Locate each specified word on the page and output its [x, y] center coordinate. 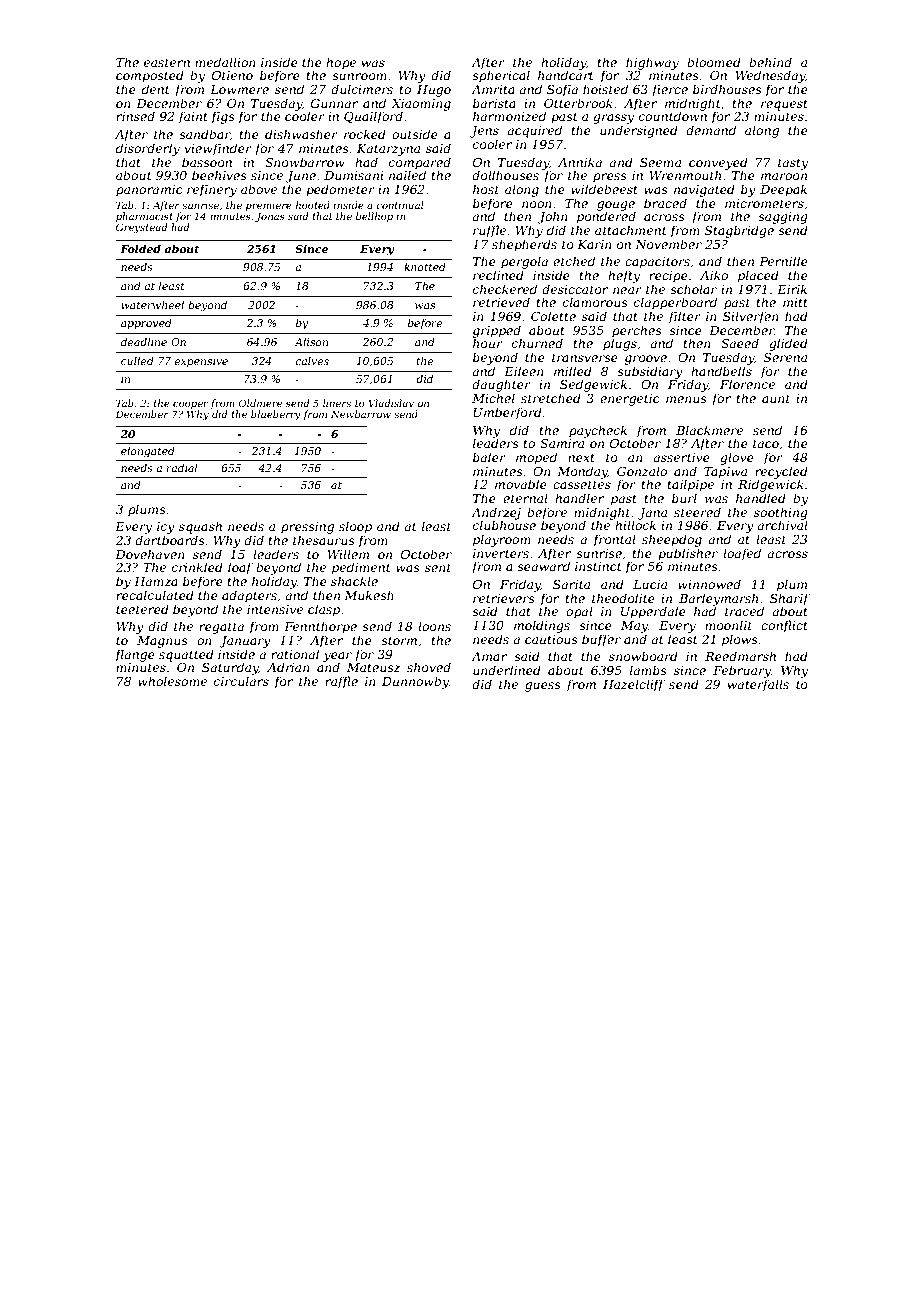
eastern [167, 62]
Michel [493, 398]
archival [782, 525]
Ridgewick [771, 485]
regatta [221, 628]
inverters [501, 553]
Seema [660, 162]
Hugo [434, 91]
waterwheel [152, 305]
